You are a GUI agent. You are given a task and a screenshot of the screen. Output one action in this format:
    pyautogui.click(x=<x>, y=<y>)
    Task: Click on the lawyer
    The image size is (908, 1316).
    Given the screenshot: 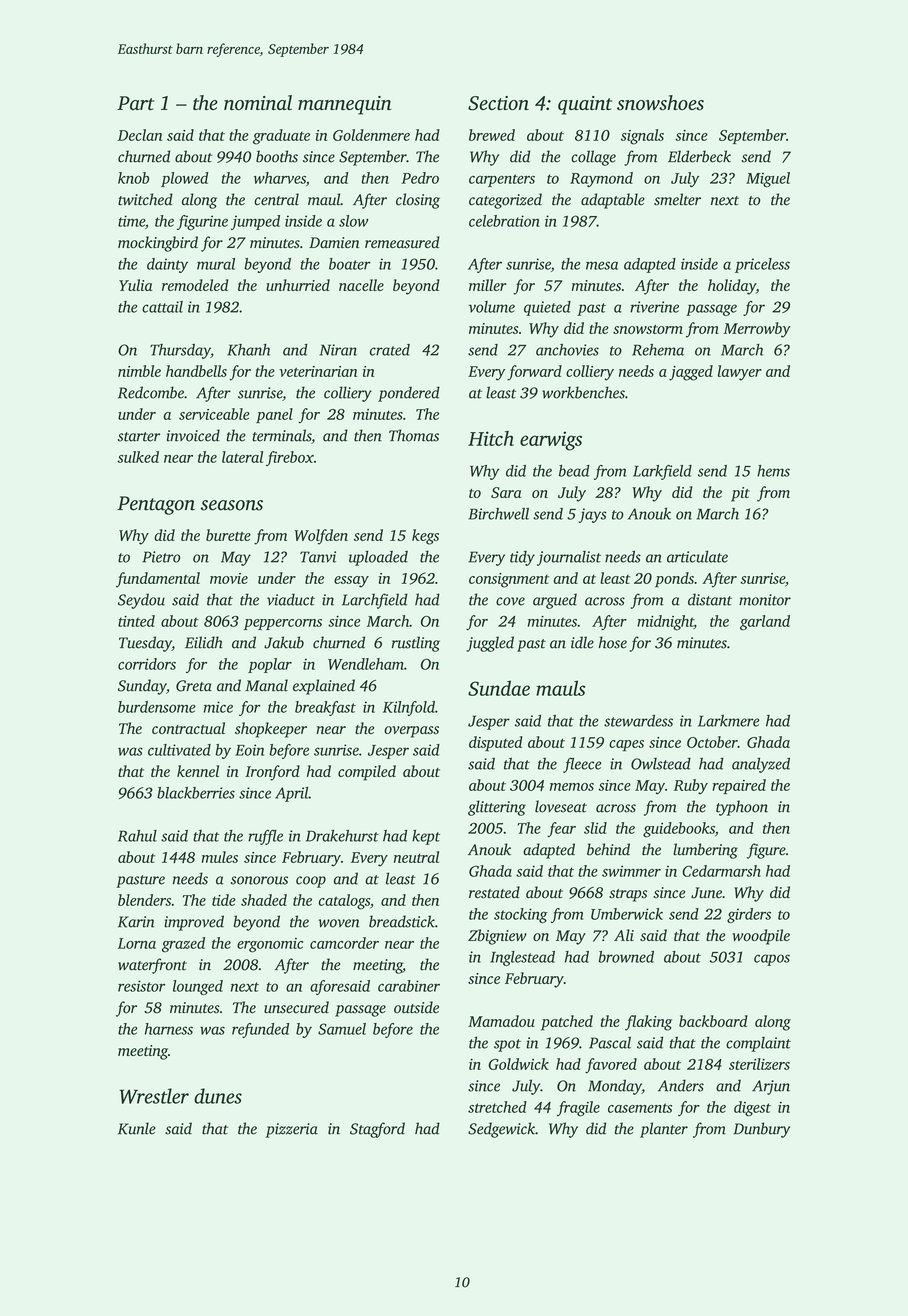 What is the action you would take?
    pyautogui.click(x=740, y=373)
